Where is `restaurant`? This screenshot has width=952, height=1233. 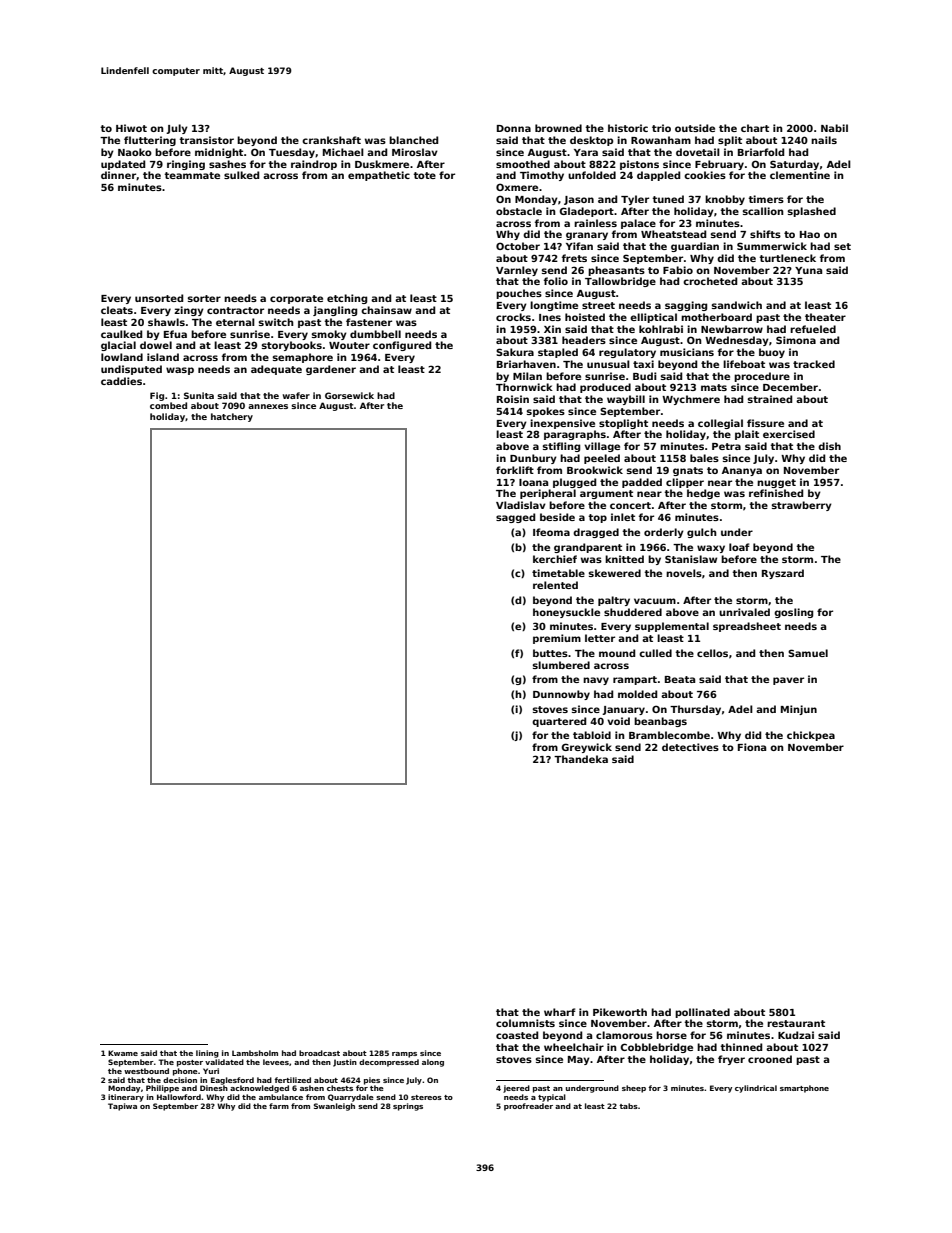 restaurant is located at coordinates (796, 1023).
